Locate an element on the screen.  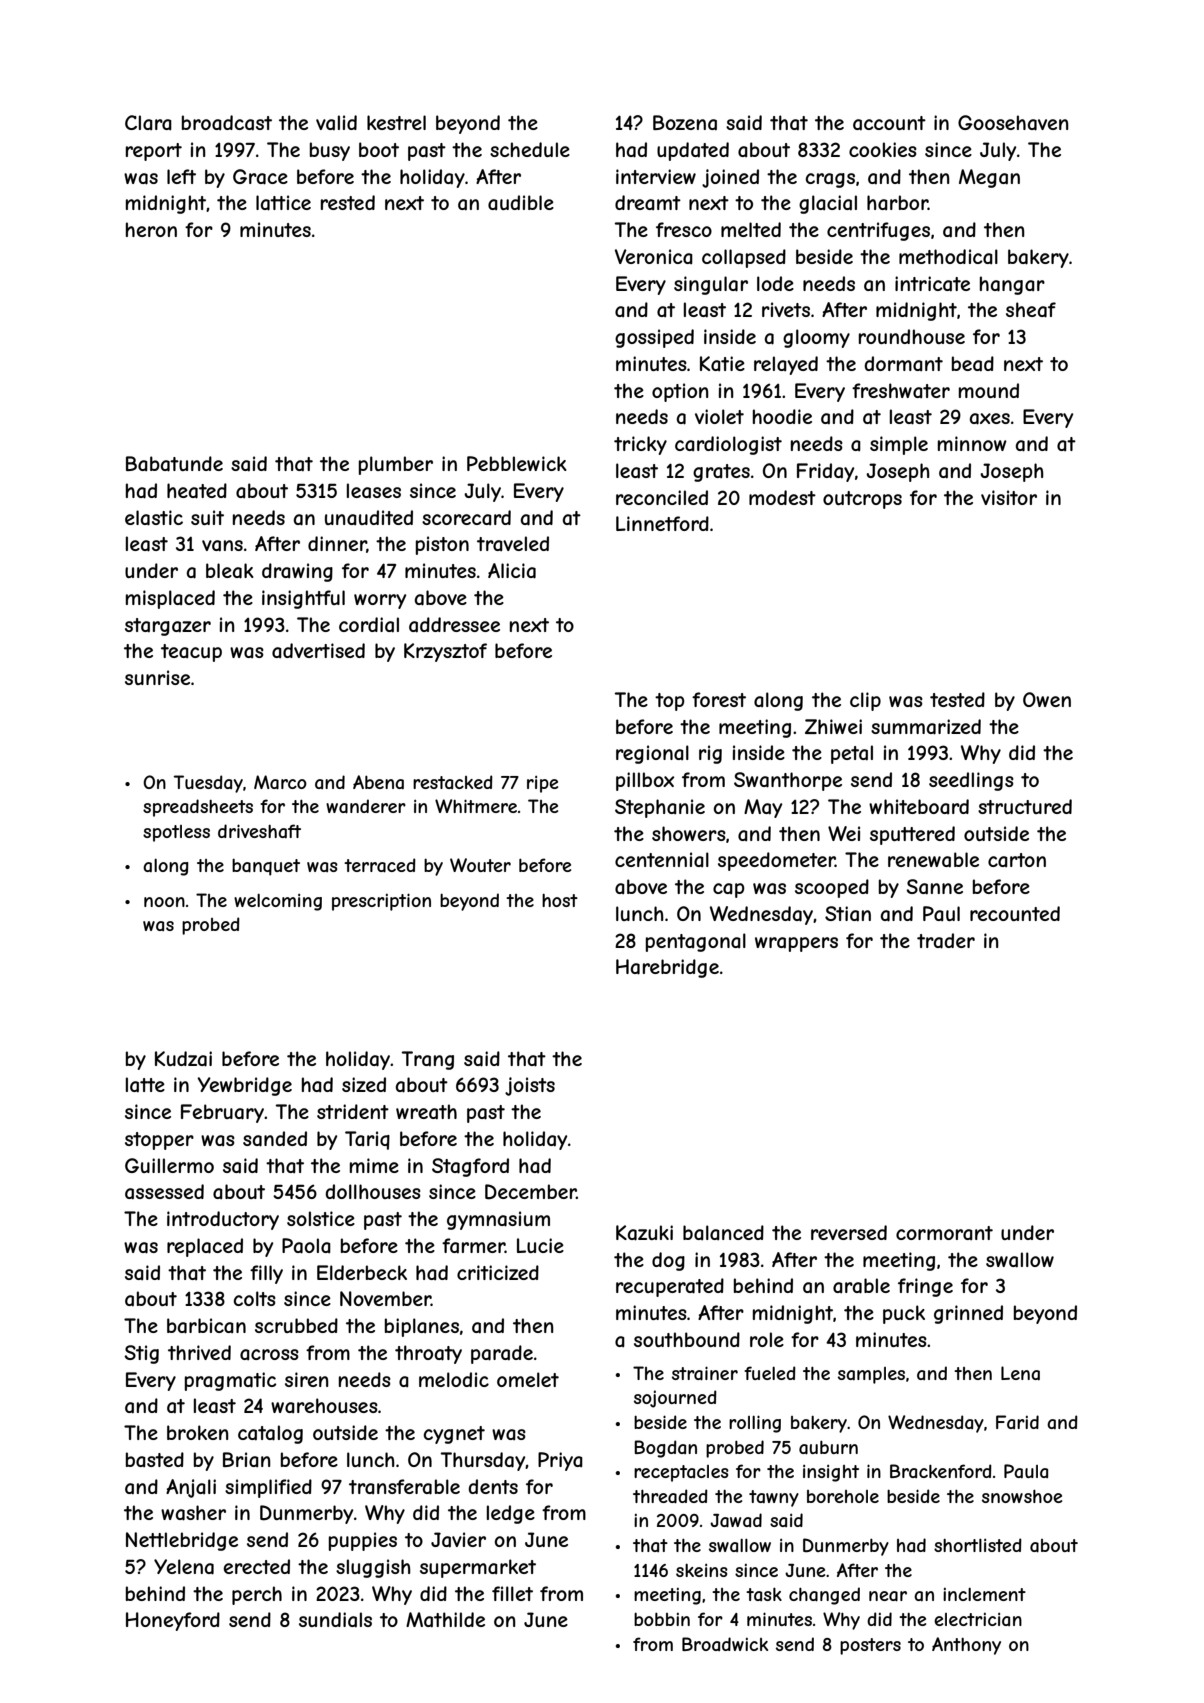
account is located at coordinates (889, 123).
